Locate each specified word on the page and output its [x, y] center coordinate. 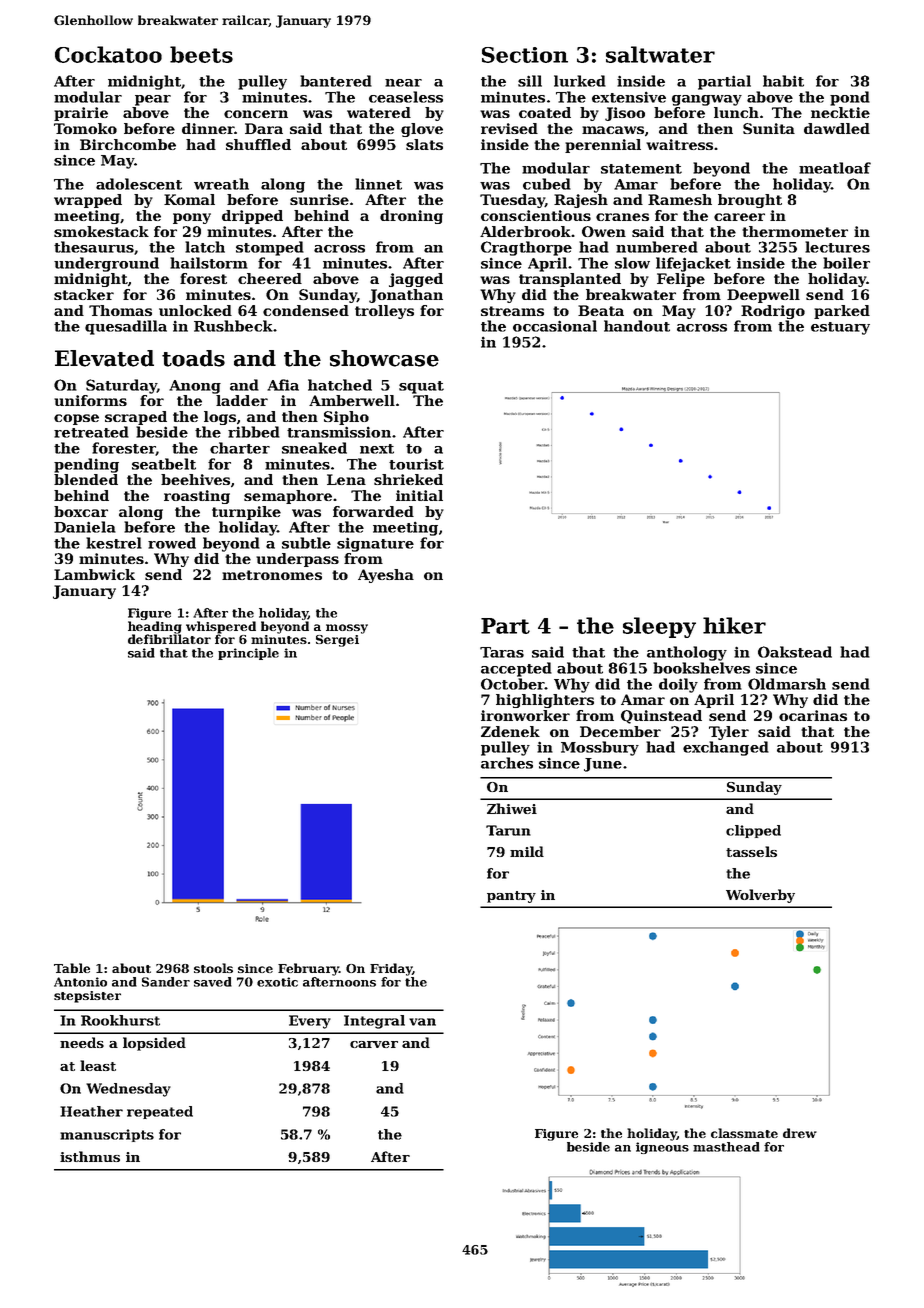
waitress [679, 144]
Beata [601, 310]
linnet [378, 184]
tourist [416, 464]
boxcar [81, 511]
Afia [283, 385]
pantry [511, 897]
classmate [744, 1133]
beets [201, 54]
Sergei [337, 641]
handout [637, 326]
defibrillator [169, 639]
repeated [160, 1112]
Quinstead [661, 717]
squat [421, 387]
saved [213, 982]
